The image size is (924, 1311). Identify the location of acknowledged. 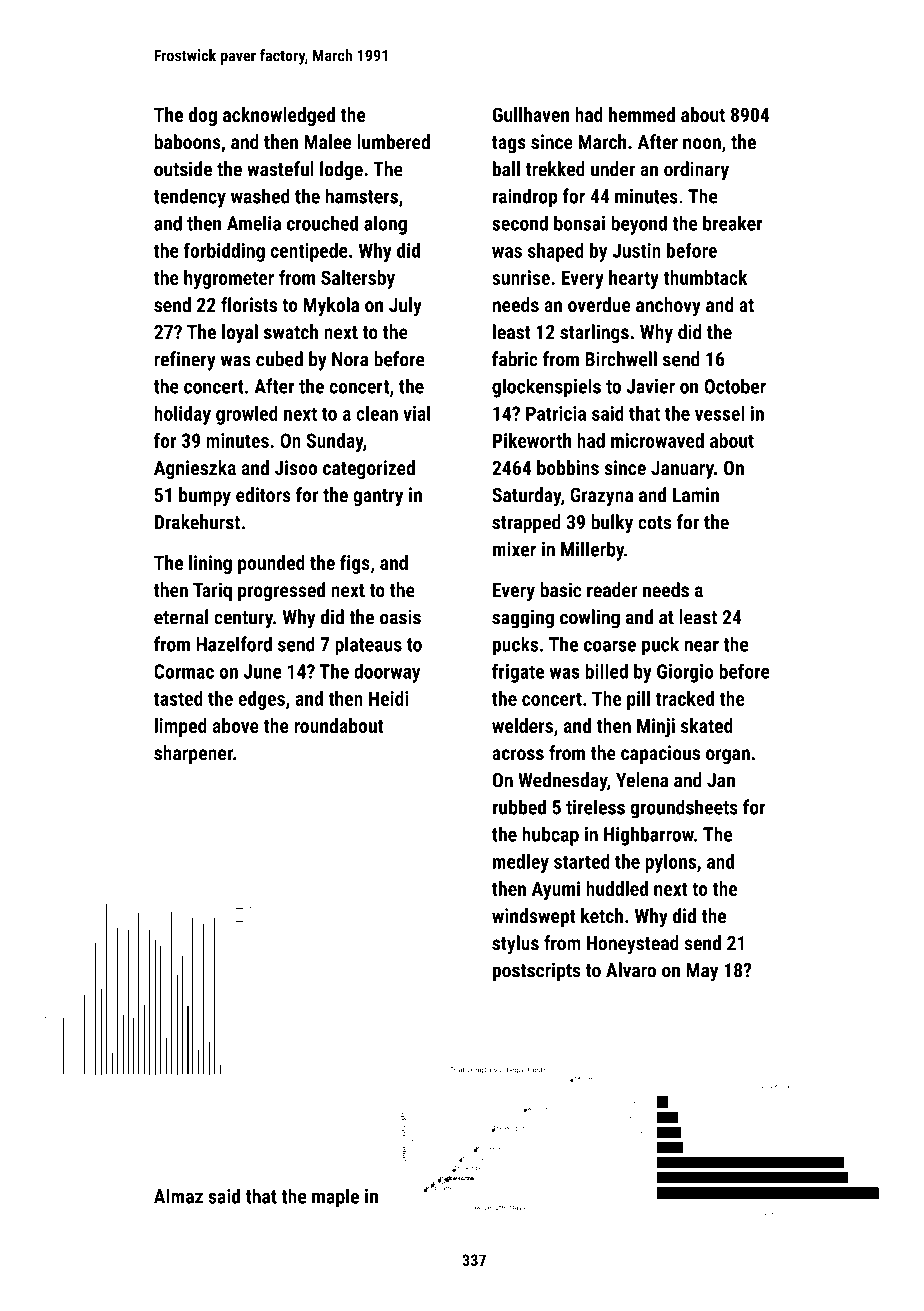
(279, 116).
